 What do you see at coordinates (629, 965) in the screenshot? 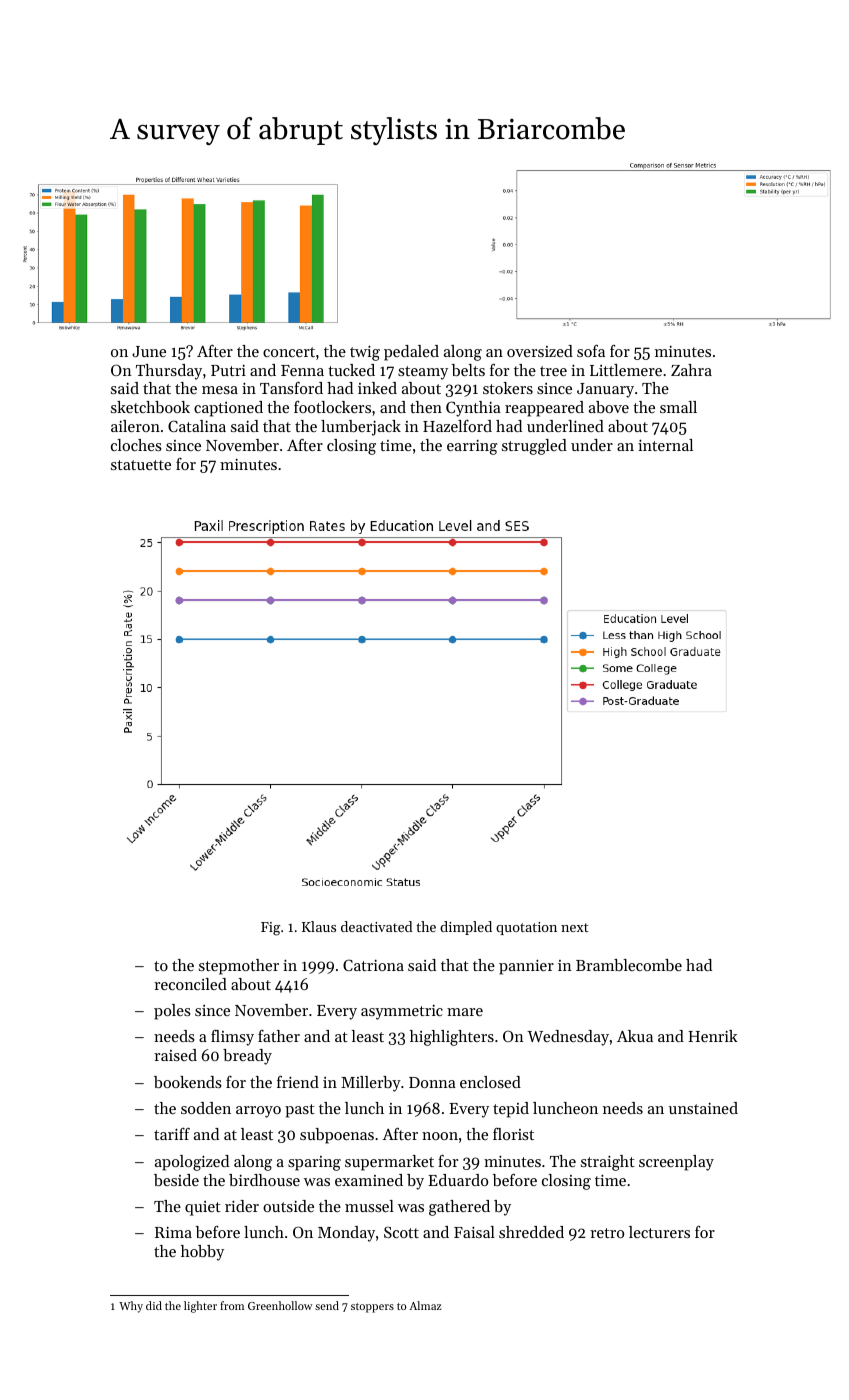
I see `Bramblecombe` at bounding box center [629, 965].
